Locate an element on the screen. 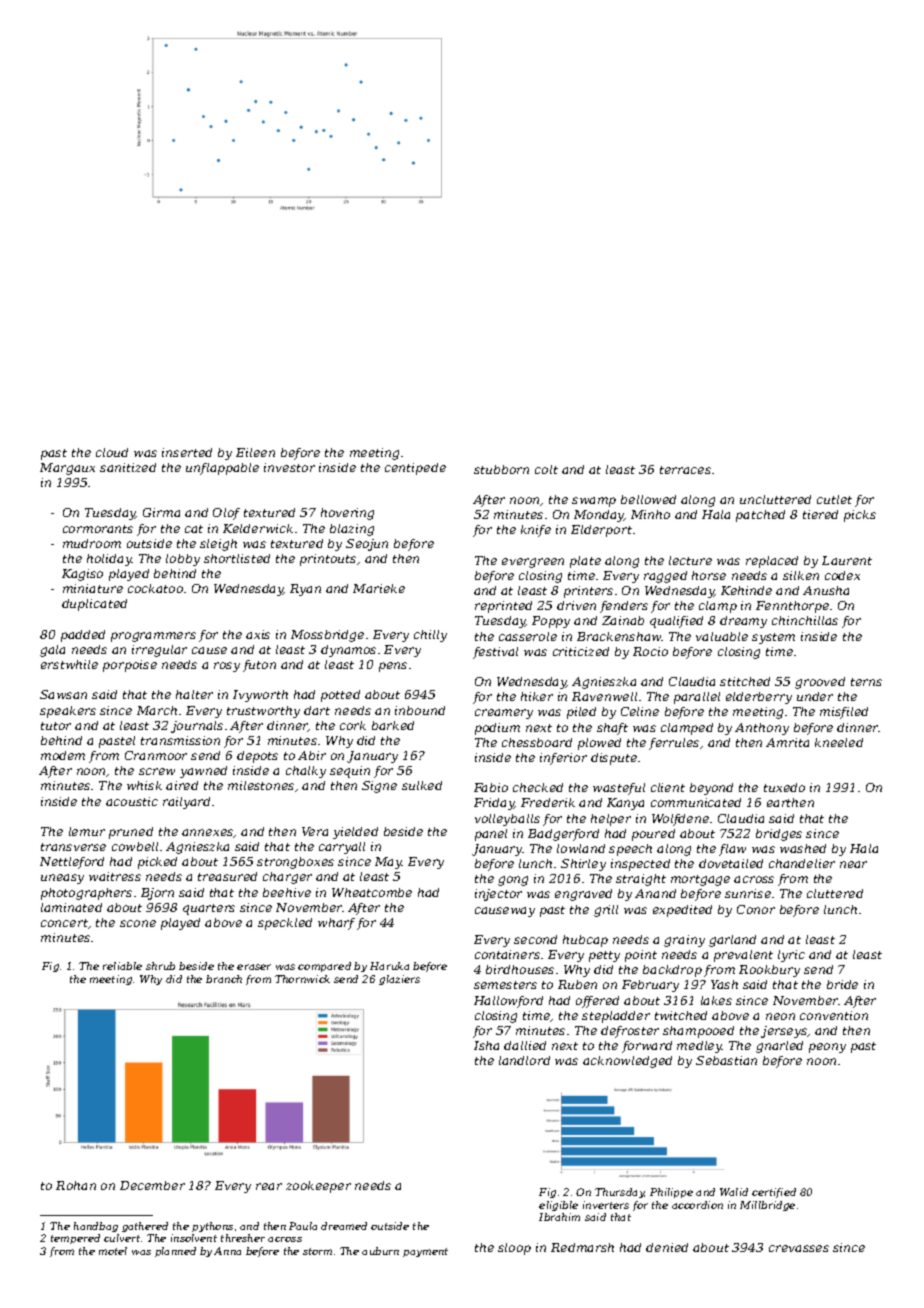 The image size is (924, 1308). Eileen is located at coordinates (255, 452).
